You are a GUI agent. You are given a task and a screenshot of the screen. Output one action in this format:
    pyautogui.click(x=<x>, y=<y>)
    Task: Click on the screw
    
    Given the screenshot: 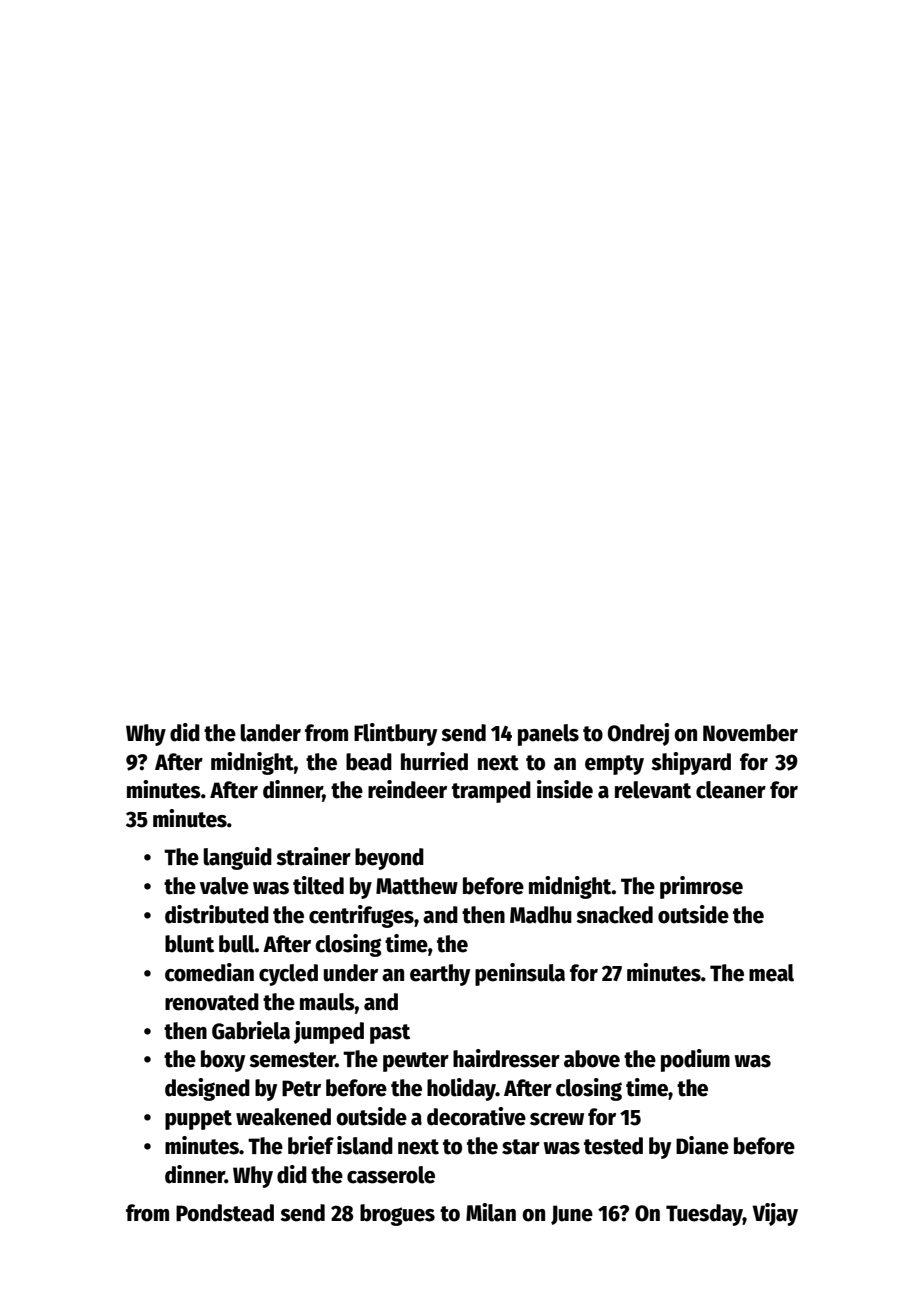 What is the action you would take?
    pyautogui.click(x=557, y=1119)
